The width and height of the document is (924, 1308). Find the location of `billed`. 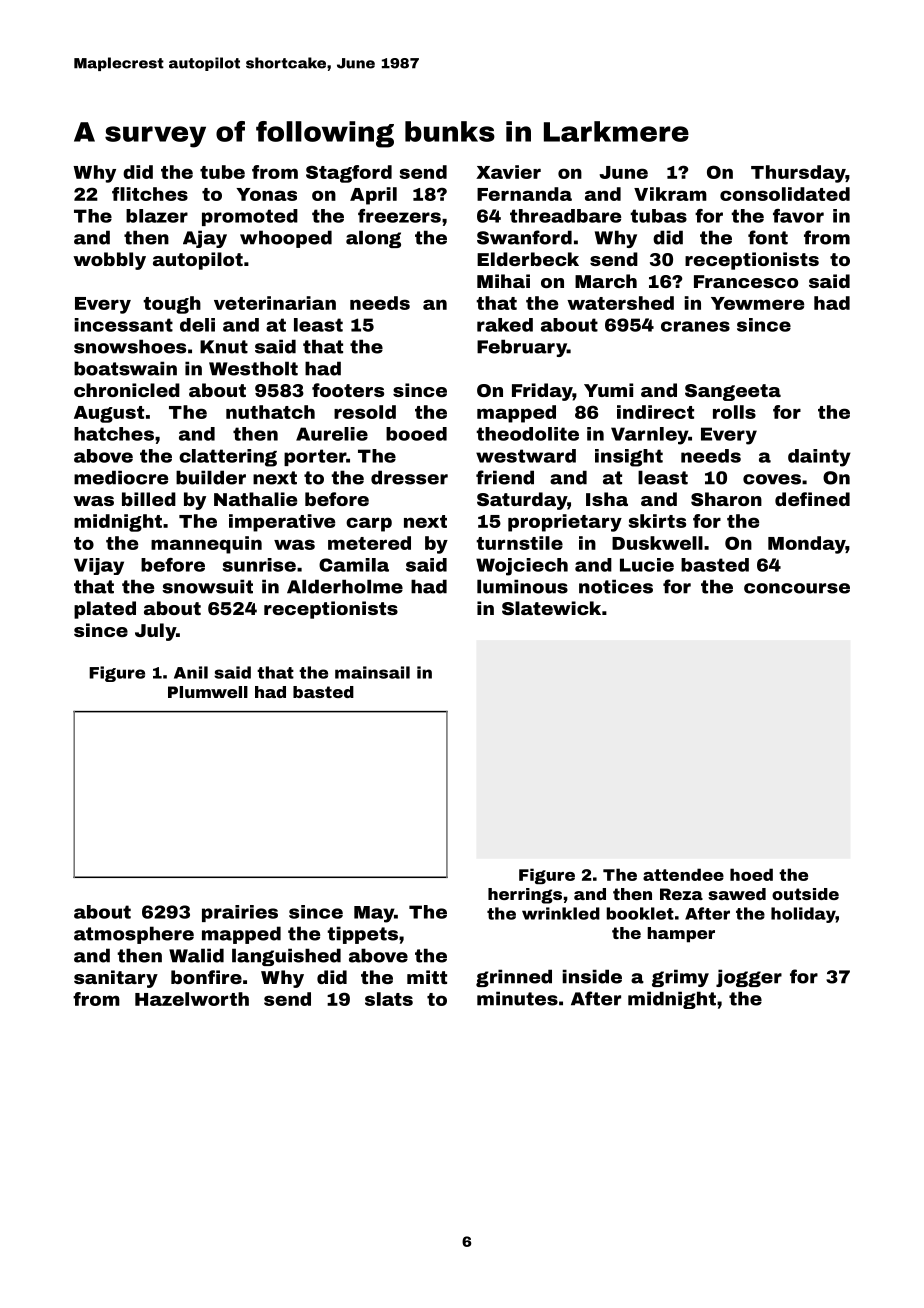

billed is located at coordinates (149, 499).
